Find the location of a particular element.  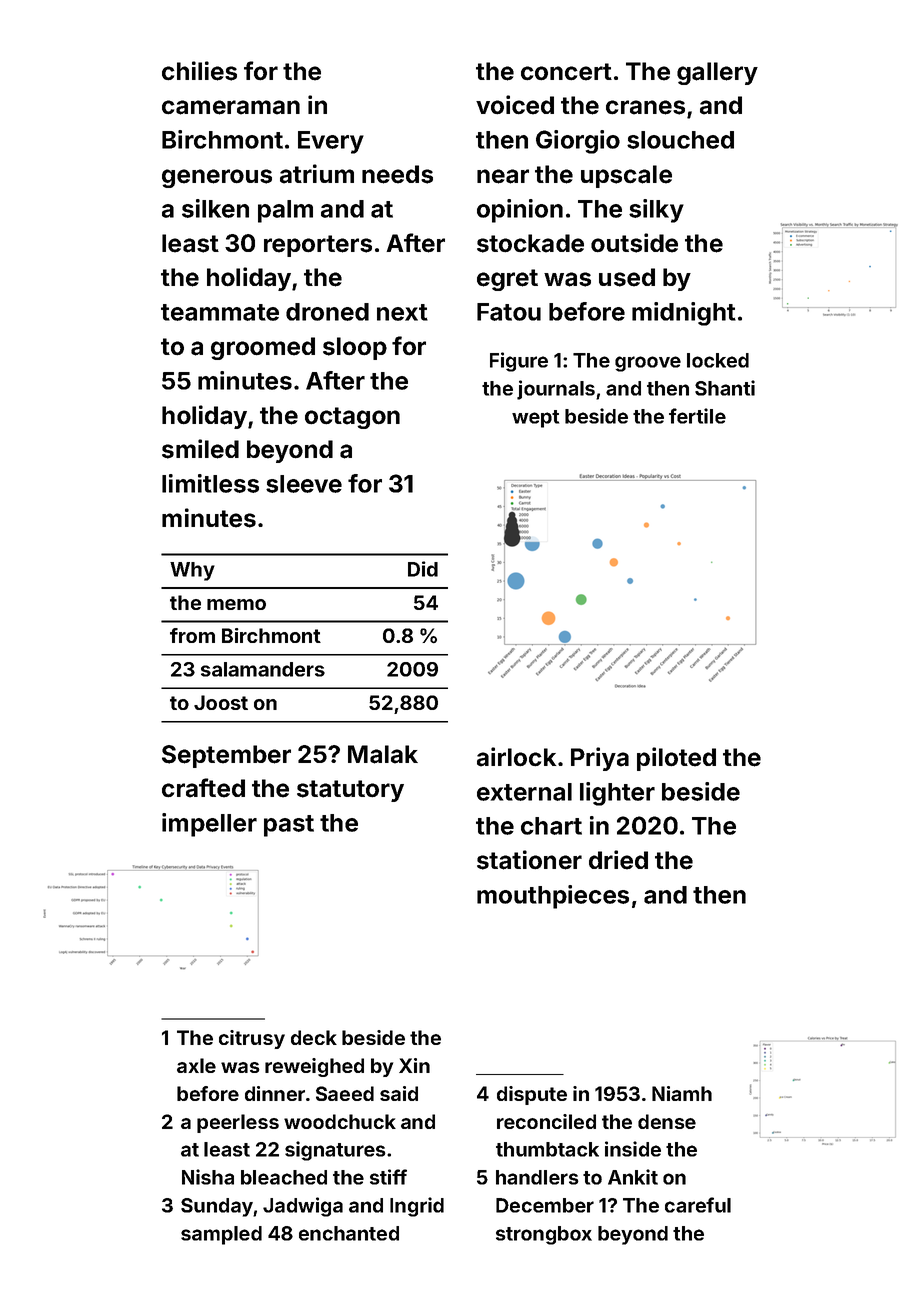

concert is located at coordinates (566, 72).
